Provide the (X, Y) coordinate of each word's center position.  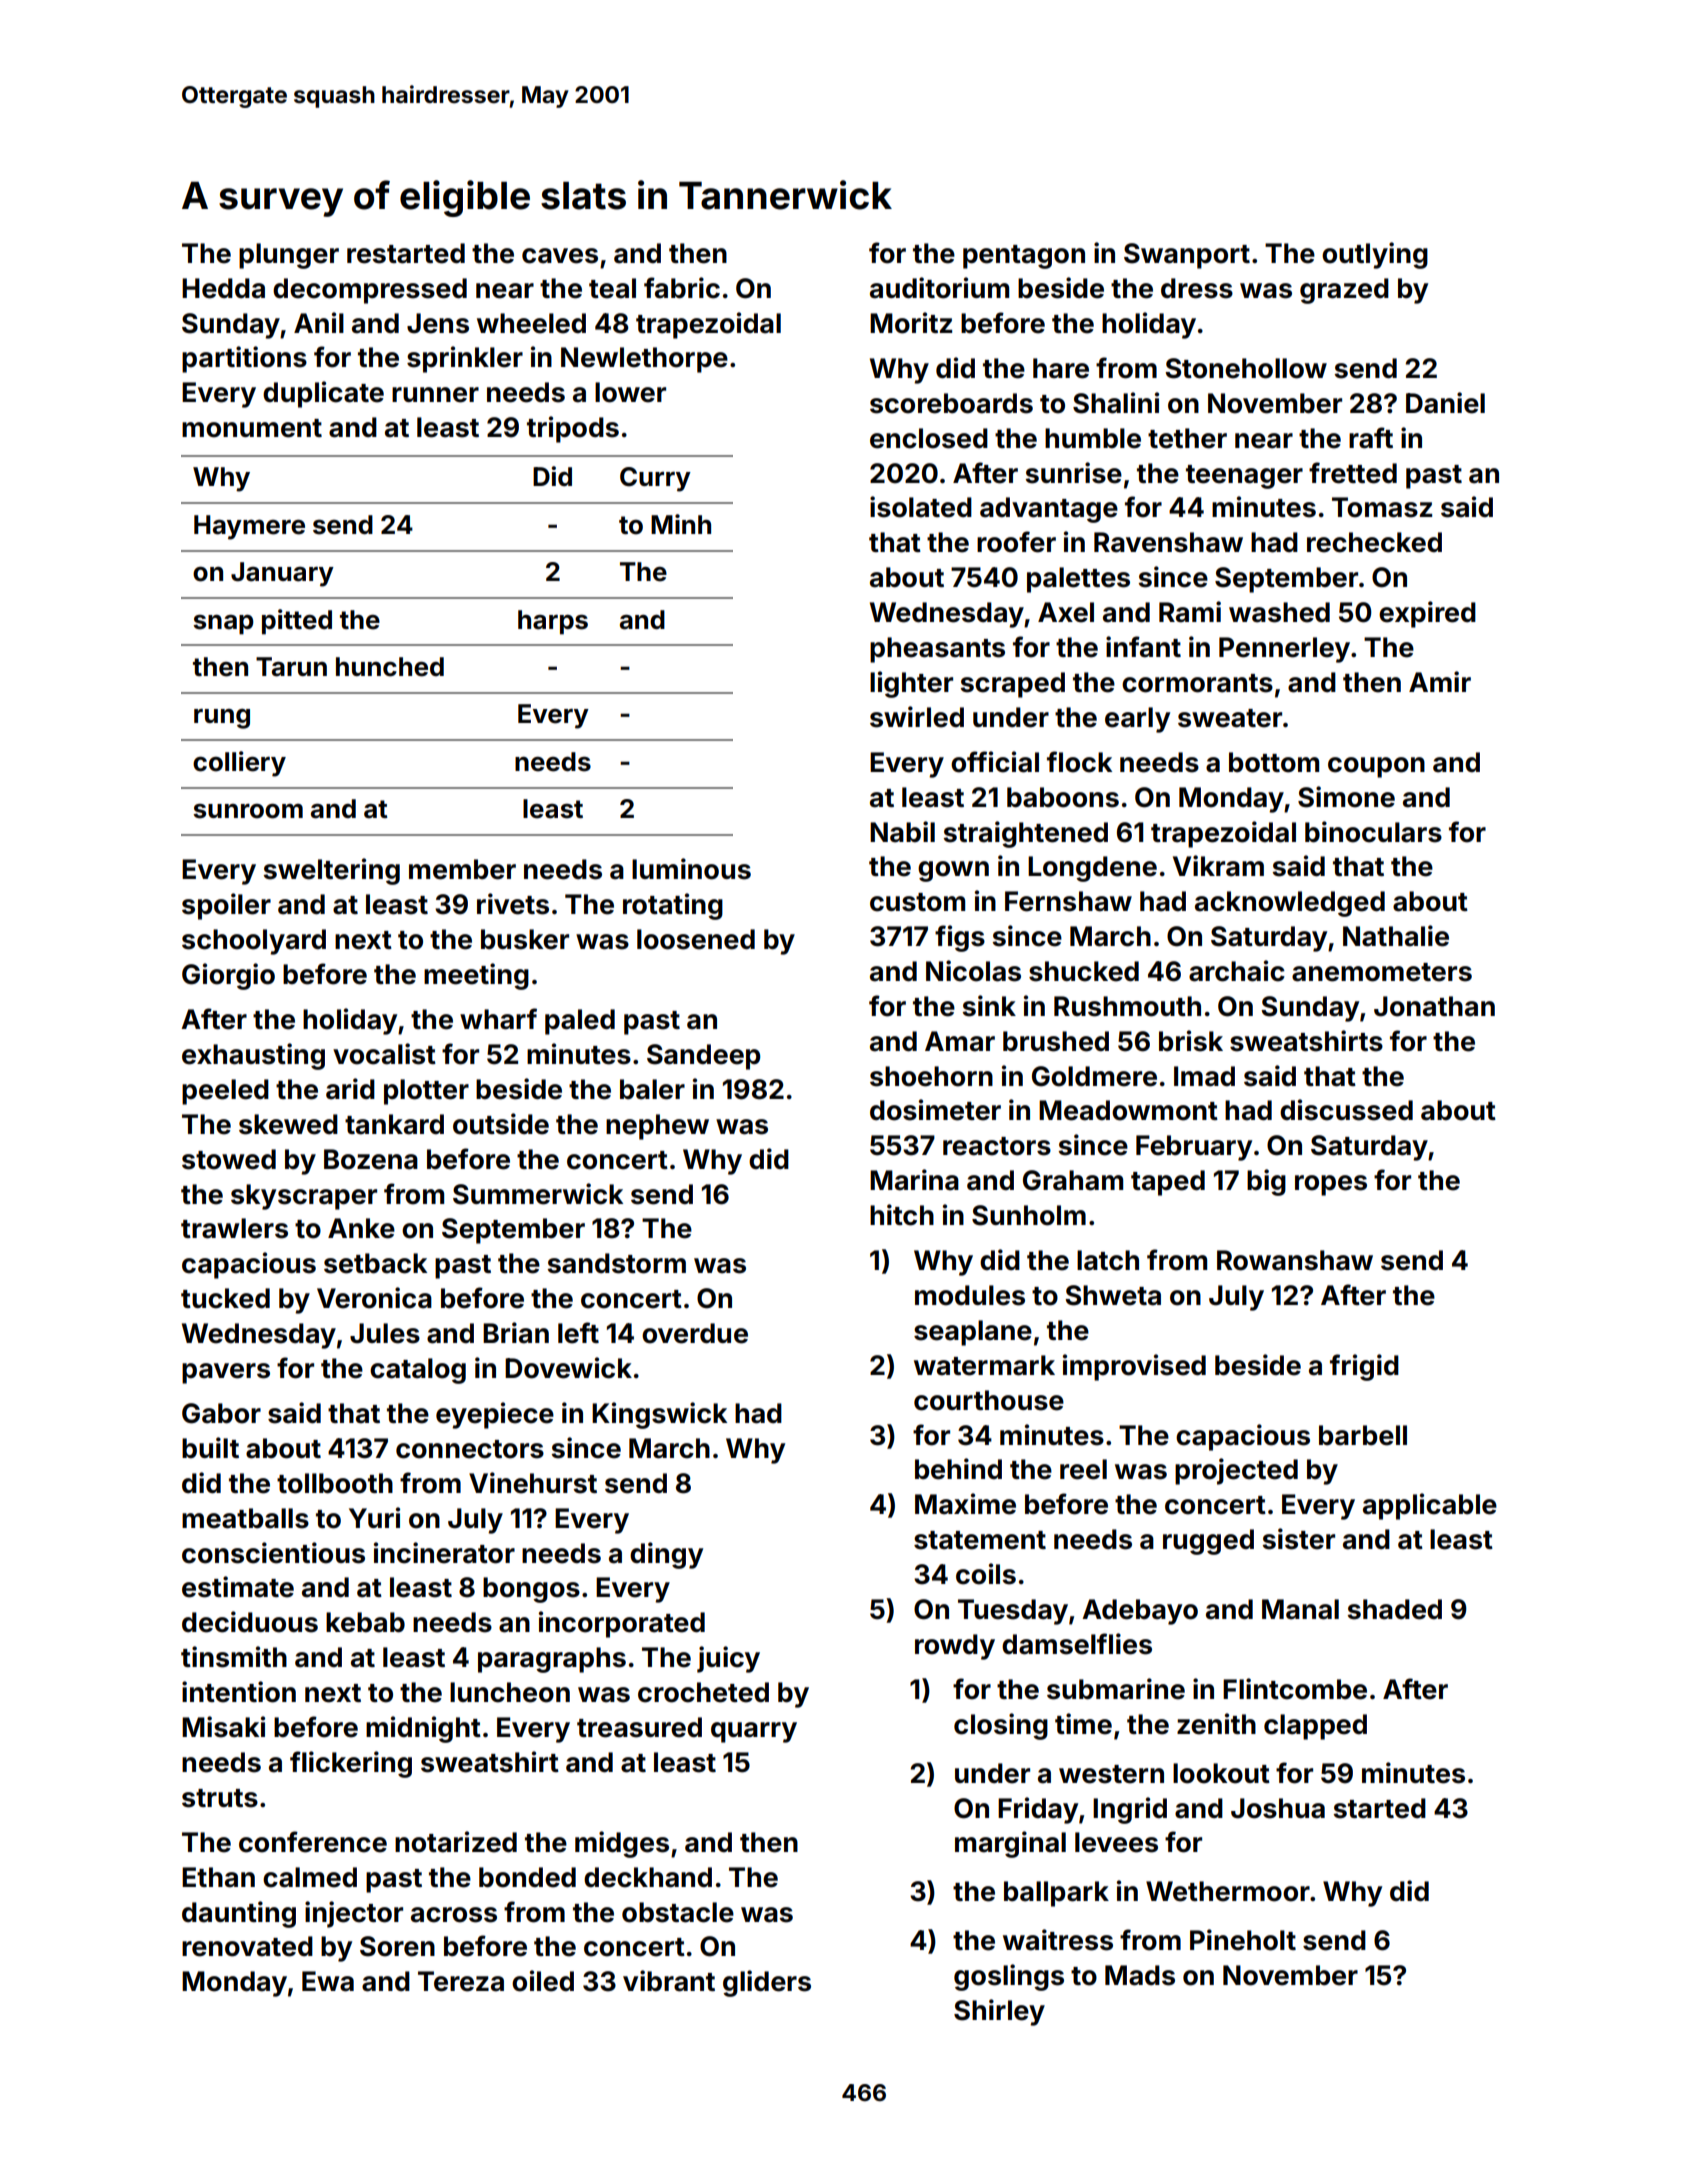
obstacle (678, 1912)
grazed (1344, 291)
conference (313, 1842)
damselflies (1077, 1644)
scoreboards (951, 403)
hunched (390, 667)
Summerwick (538, 1194)
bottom (1274, 762)
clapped (1315, 1727)
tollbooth (335, 1483)
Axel (1066, 612)
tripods (573, 429)
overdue (695, 1333)
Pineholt (1243, 1940)
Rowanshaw (1295, 1260)
